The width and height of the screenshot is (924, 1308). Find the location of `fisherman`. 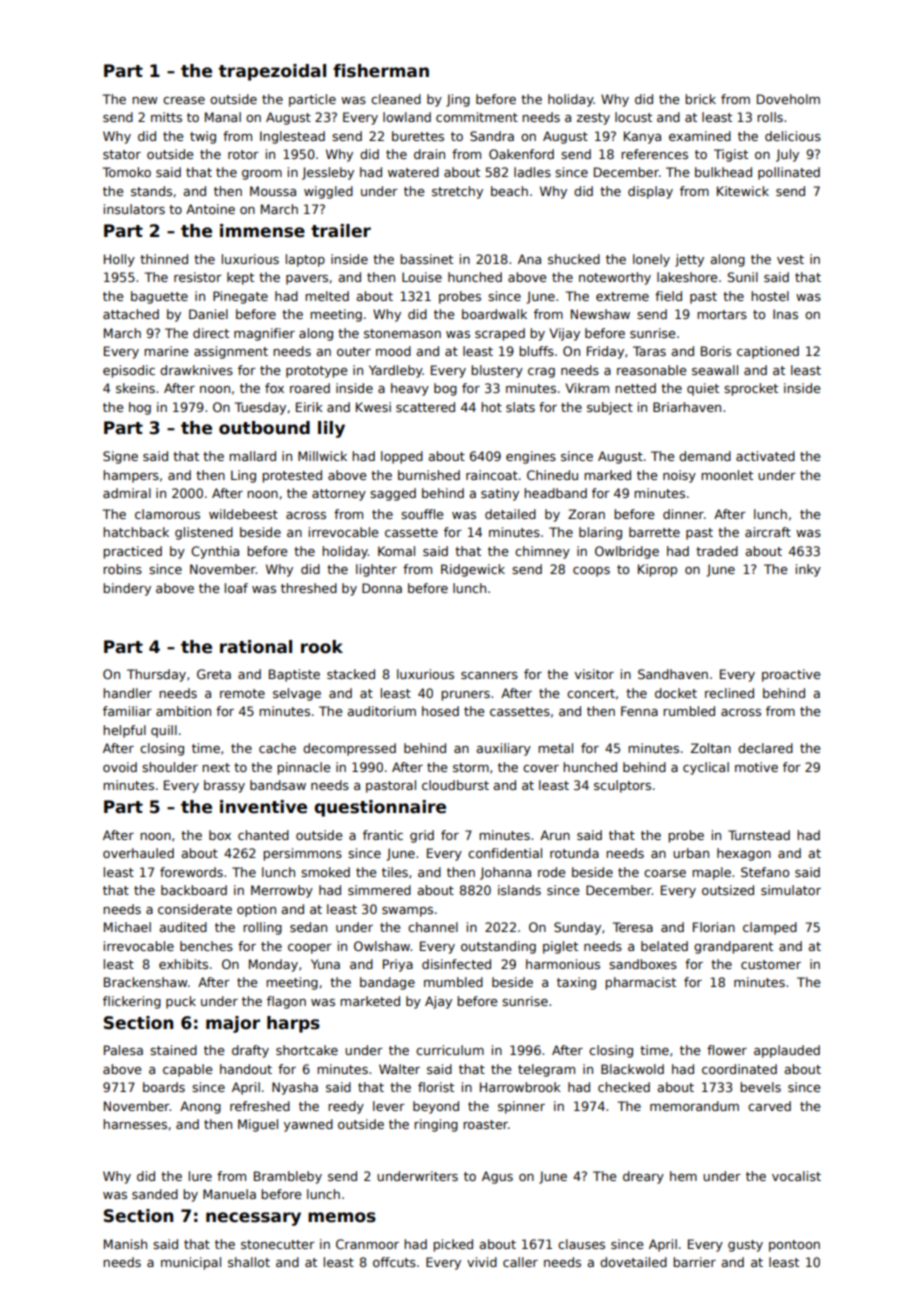

fisherman is located at coordinates (381, 71).
